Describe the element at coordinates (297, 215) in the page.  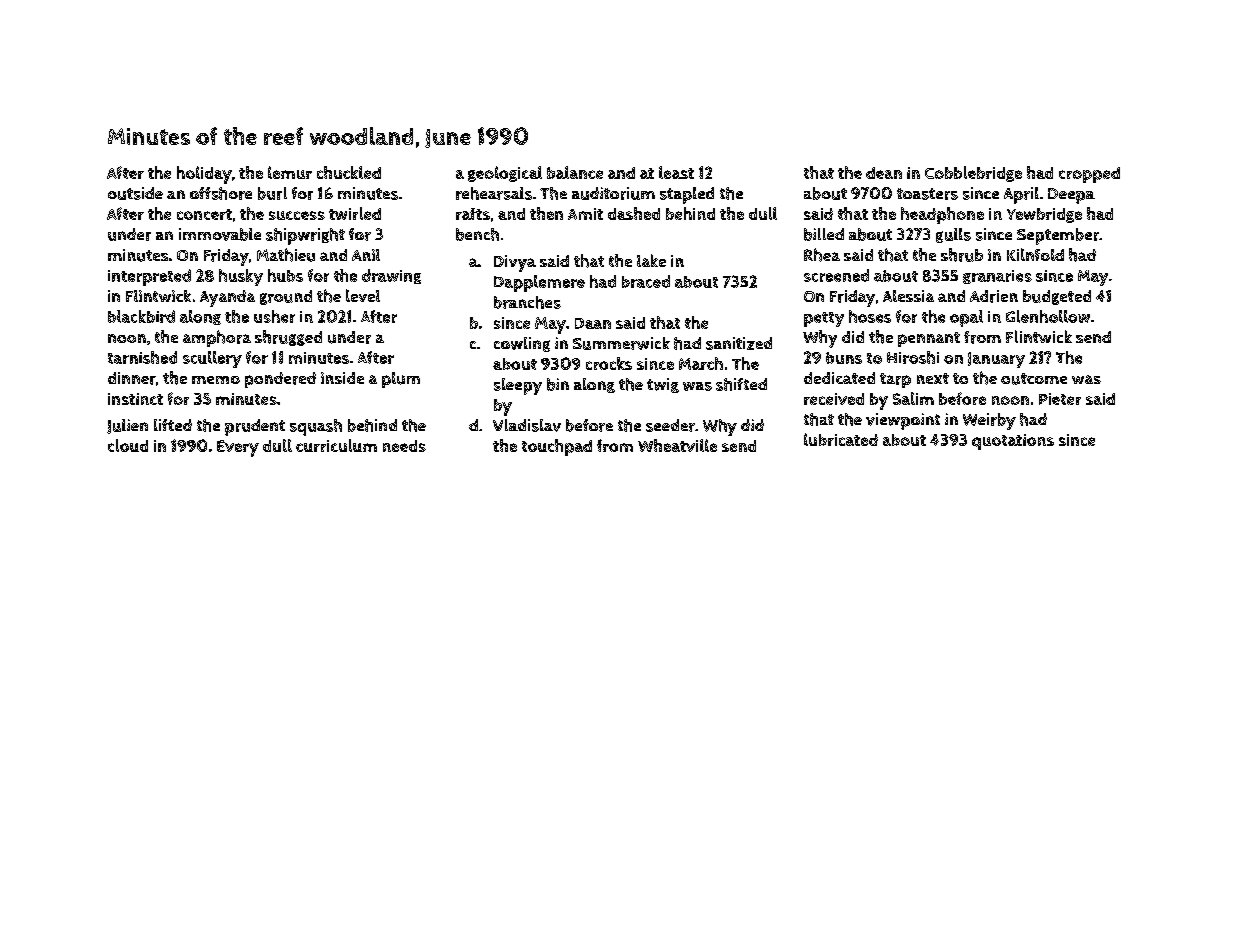
I see `success` at that location.
